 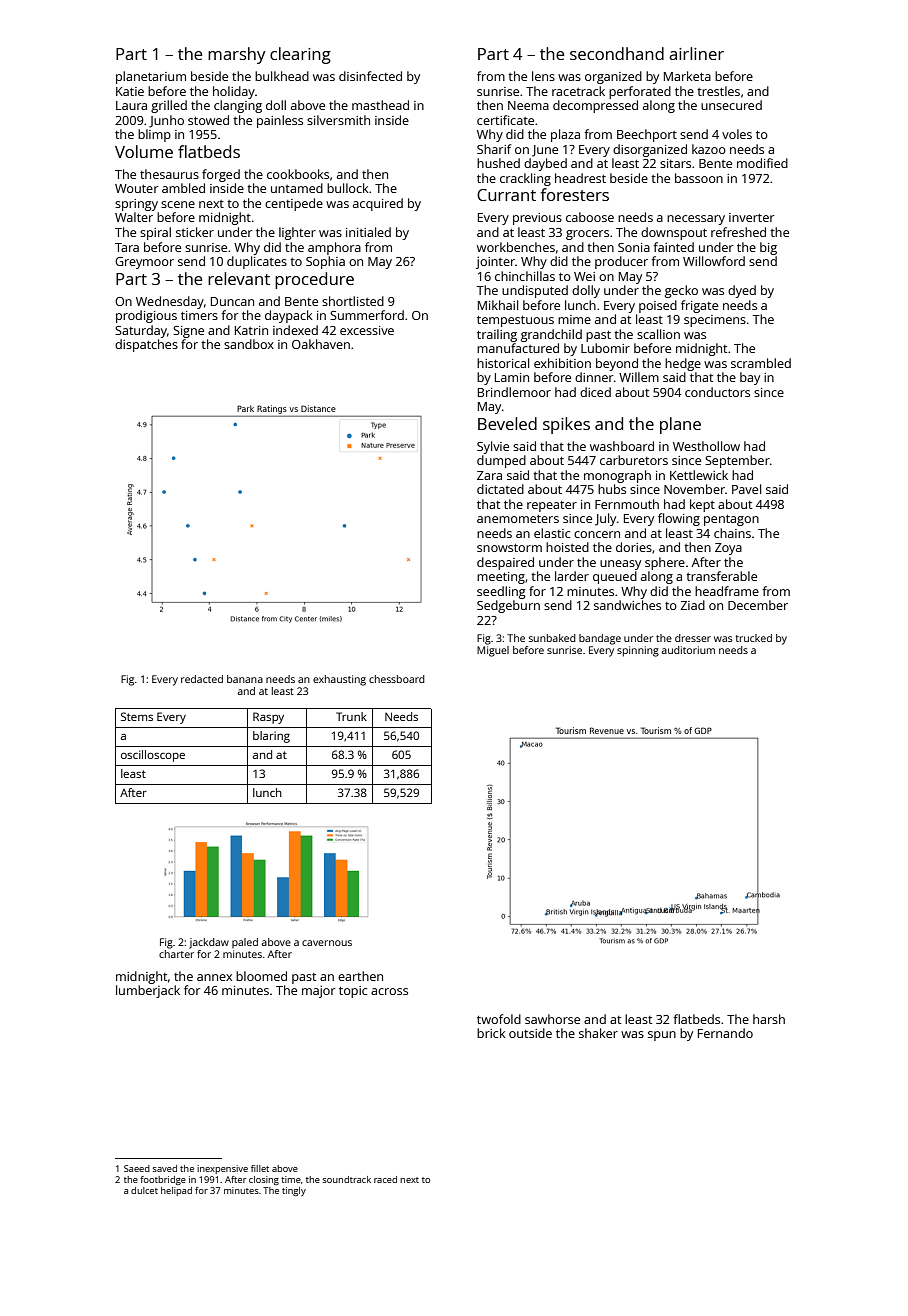 I want to click on Raspy, so click(x=268, y=718).
